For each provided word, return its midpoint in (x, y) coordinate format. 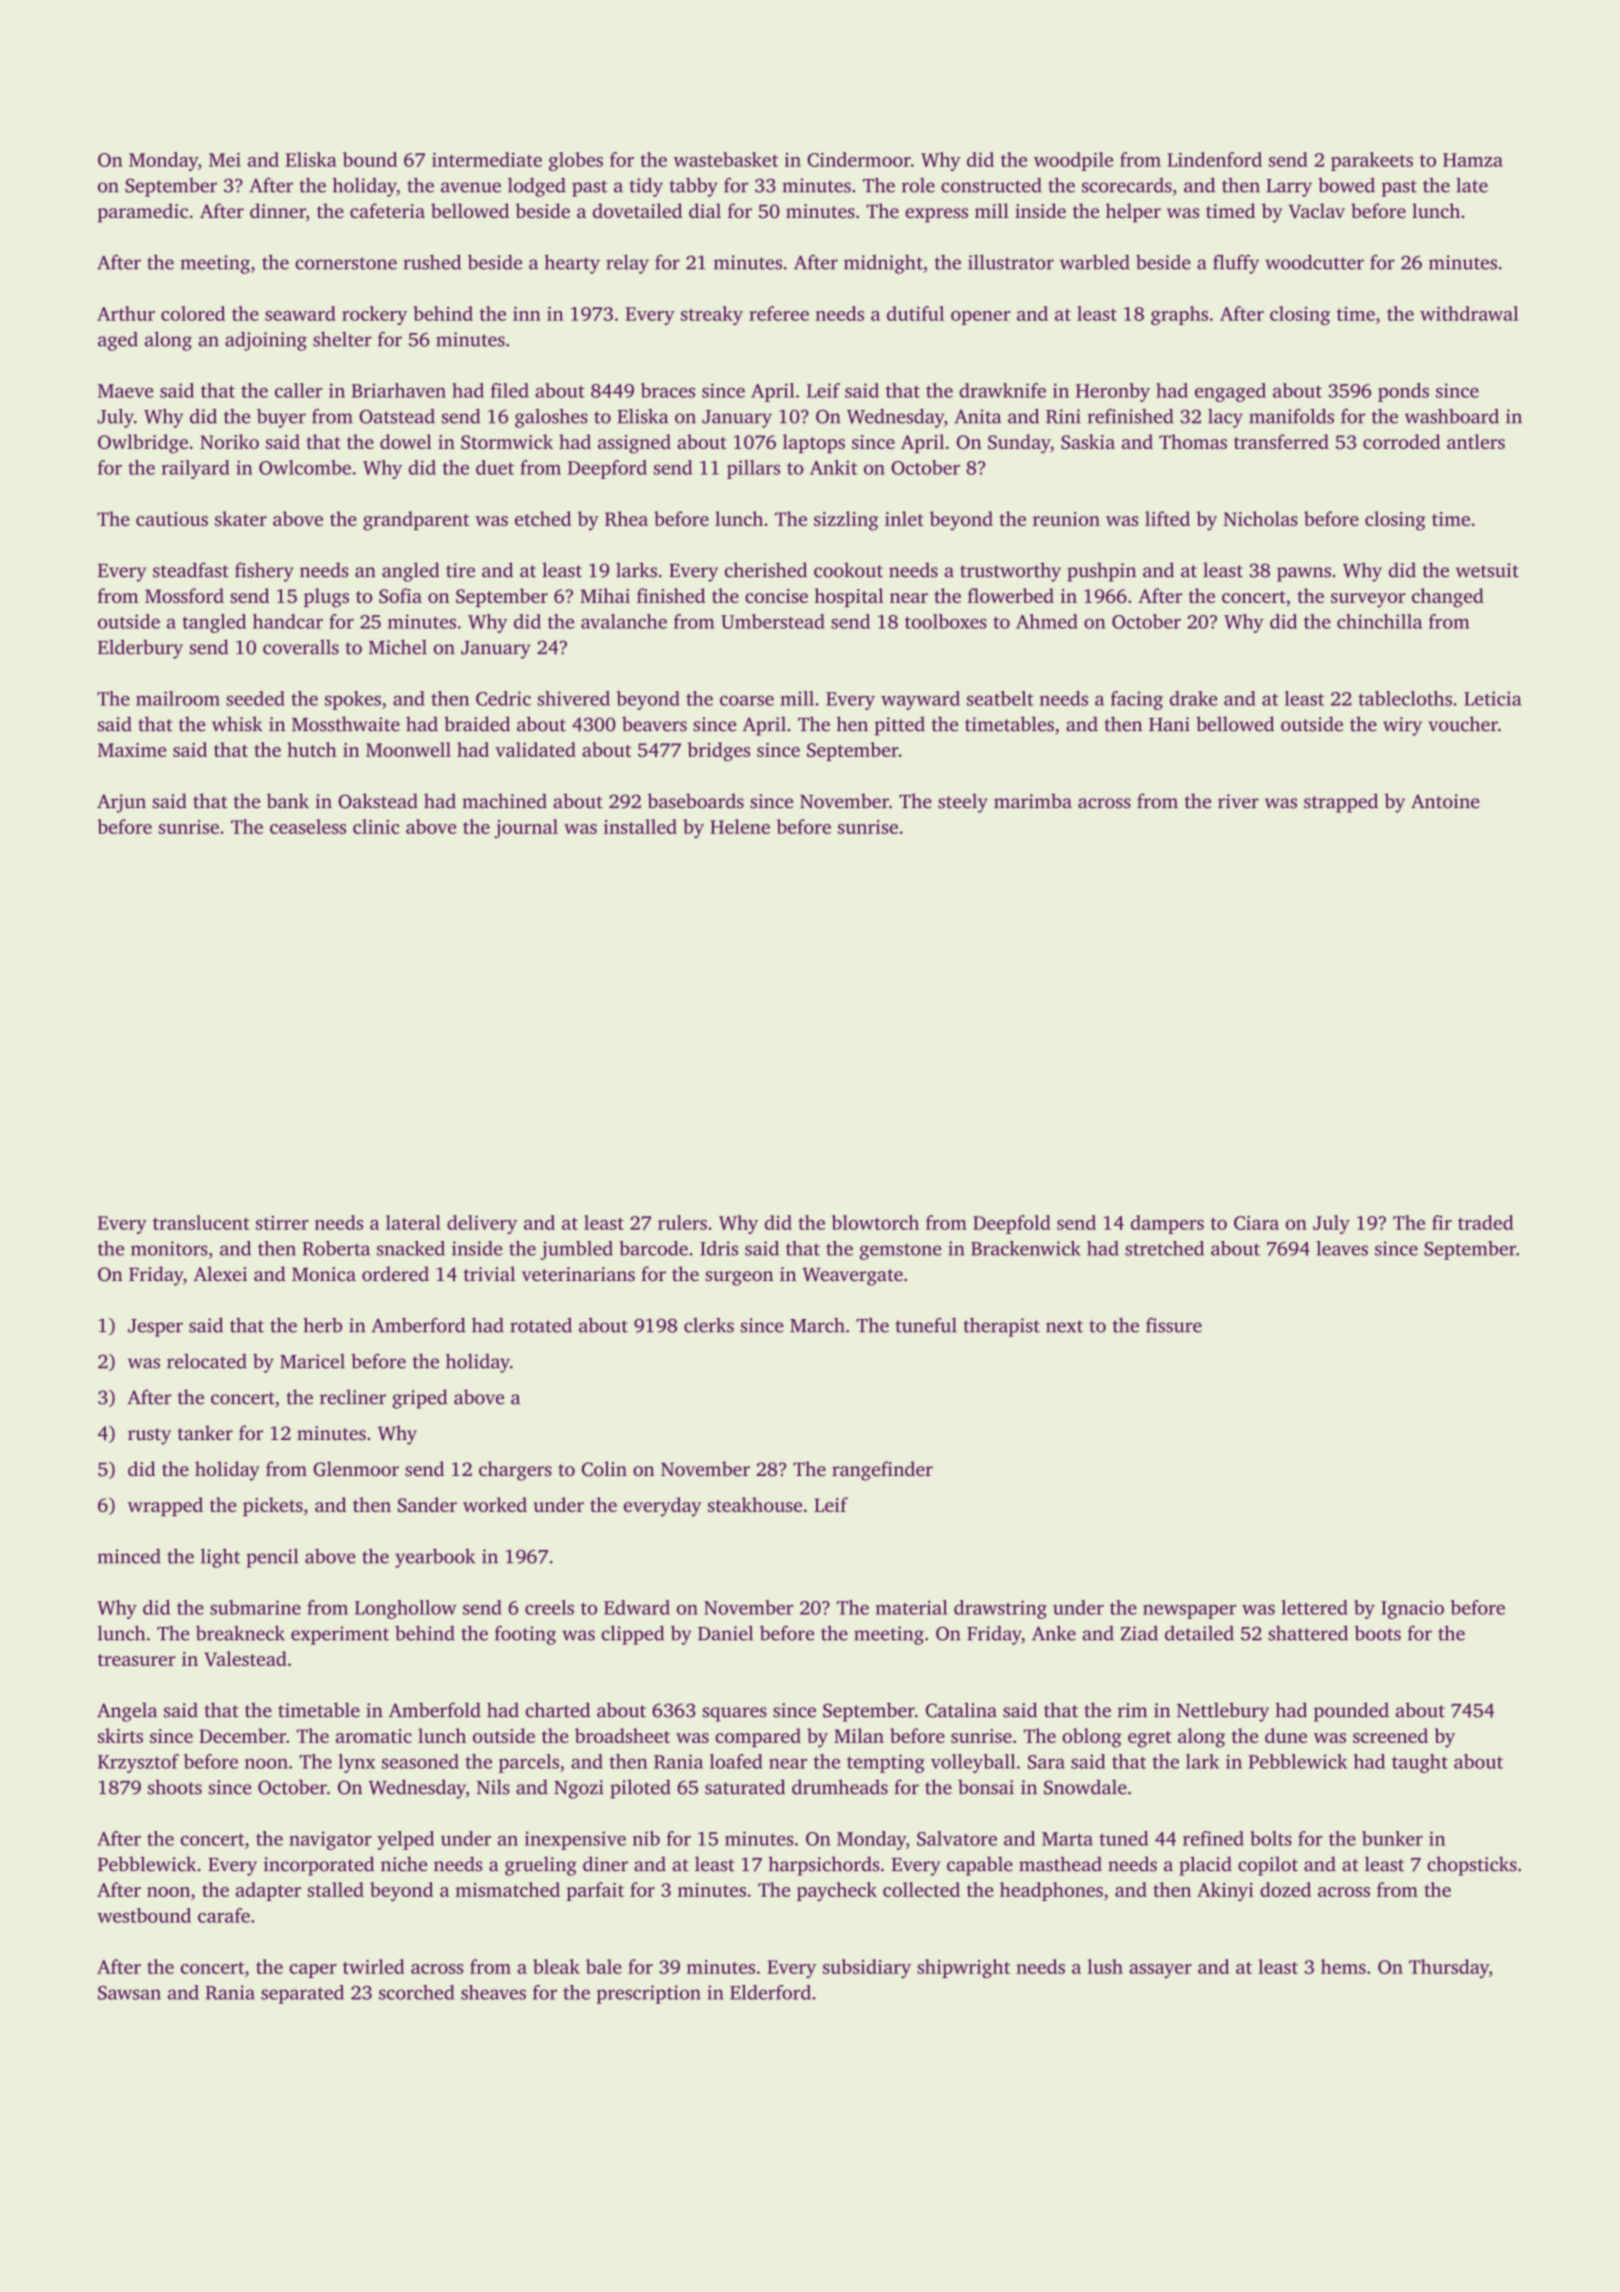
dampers (1167, 1224)
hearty (572, 264)
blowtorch (875, 1222)
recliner (353, 1397)
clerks (709, 1325)
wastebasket (725, 159)
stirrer (282, 1223)
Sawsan (129, 1993)
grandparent (416, 521)
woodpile (1073, 161)
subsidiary (867, 1968)
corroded (1401, 441)
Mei (225, 159)
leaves (1342, 1248)
